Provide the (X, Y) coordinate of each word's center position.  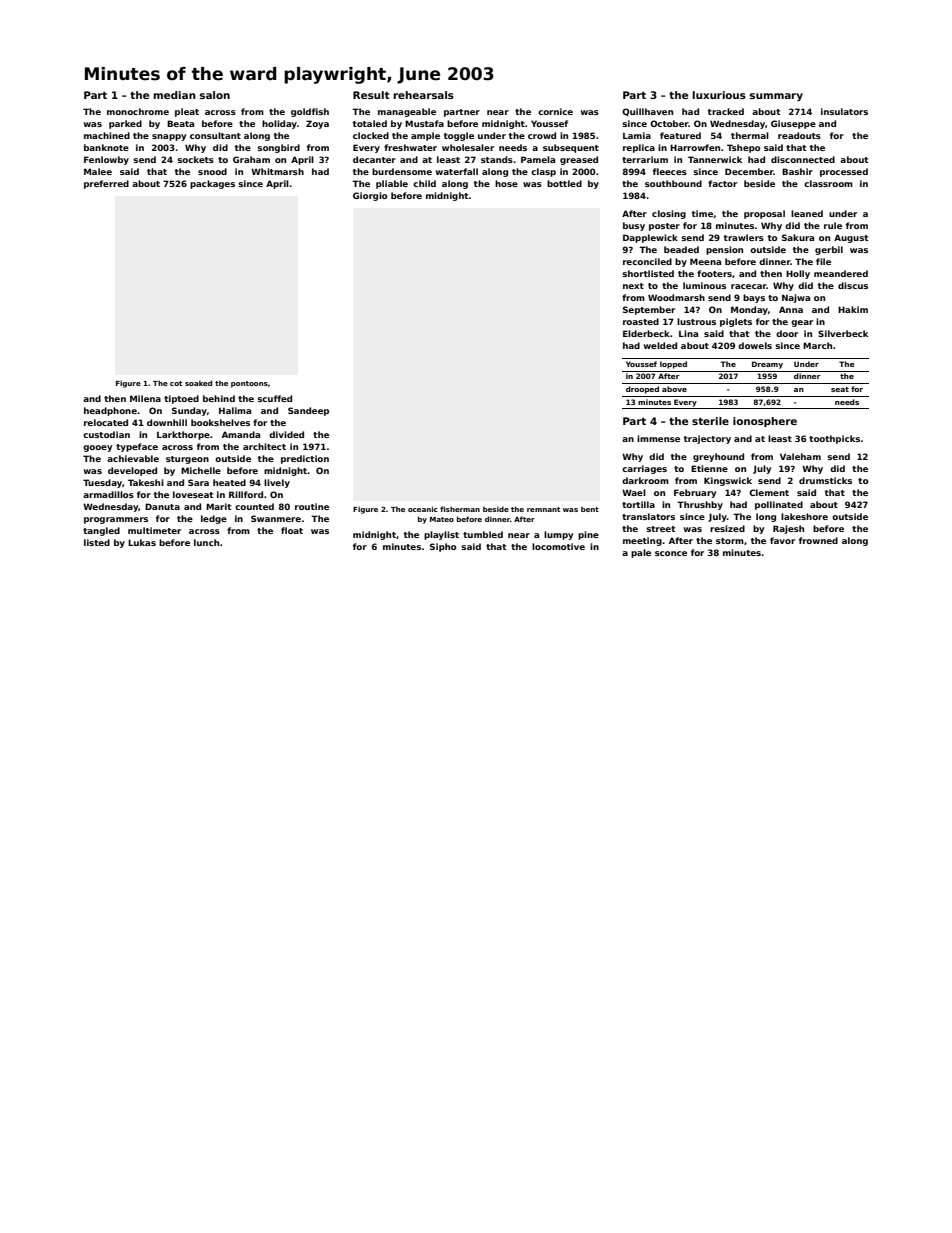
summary (776, 97)
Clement (769, 492)
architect (264, 446)
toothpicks (834, 439)
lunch (206, 542)
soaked (198, 383)
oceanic (423, 509)
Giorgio (370, 196)
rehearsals (424, 95)
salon (215, 95)
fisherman (460, 509)
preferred (106, 184)
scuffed (274, 398)
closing (669, 214)
